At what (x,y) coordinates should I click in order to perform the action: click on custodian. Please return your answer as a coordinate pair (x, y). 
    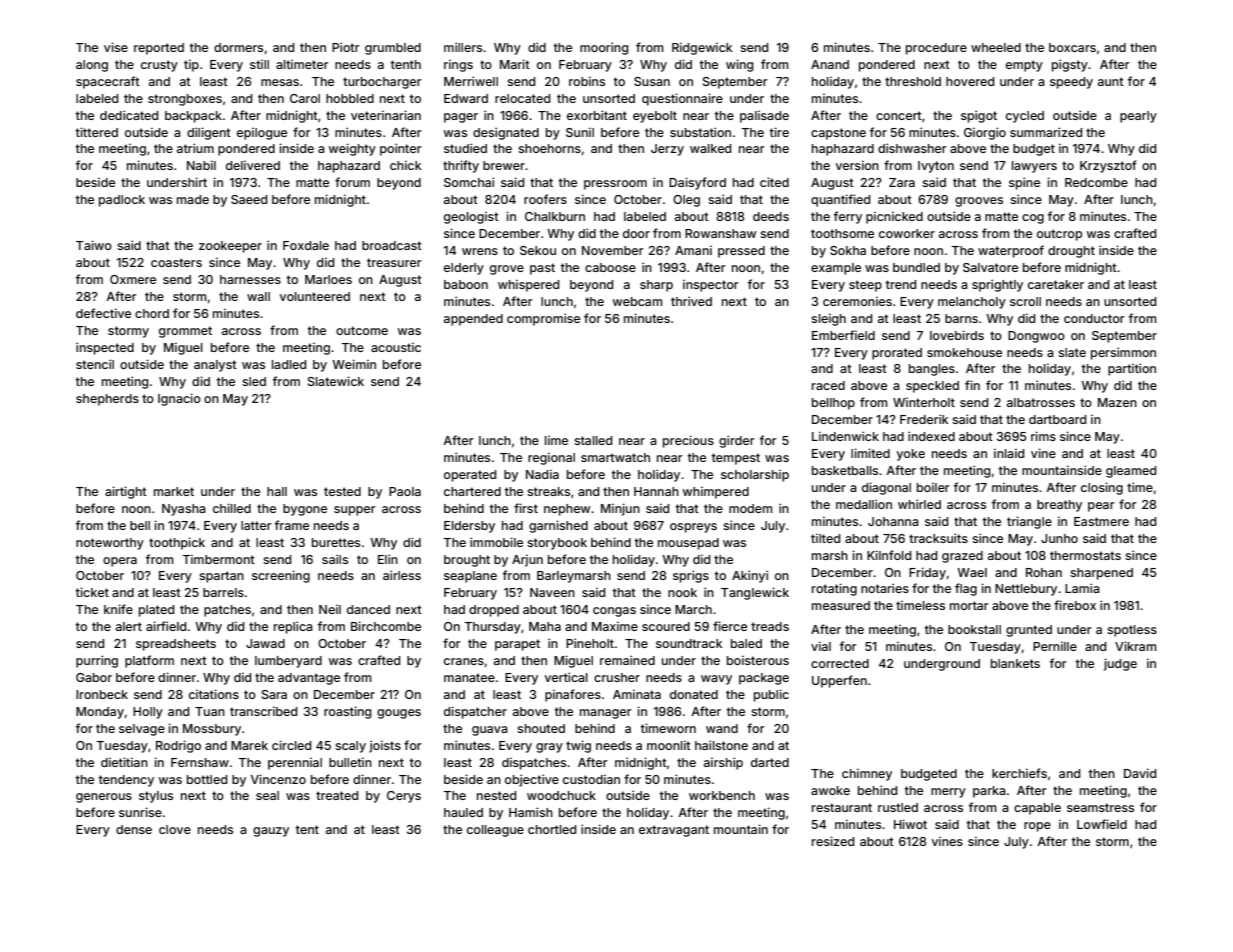
    Looking at the image, I should click on (591, 779).
